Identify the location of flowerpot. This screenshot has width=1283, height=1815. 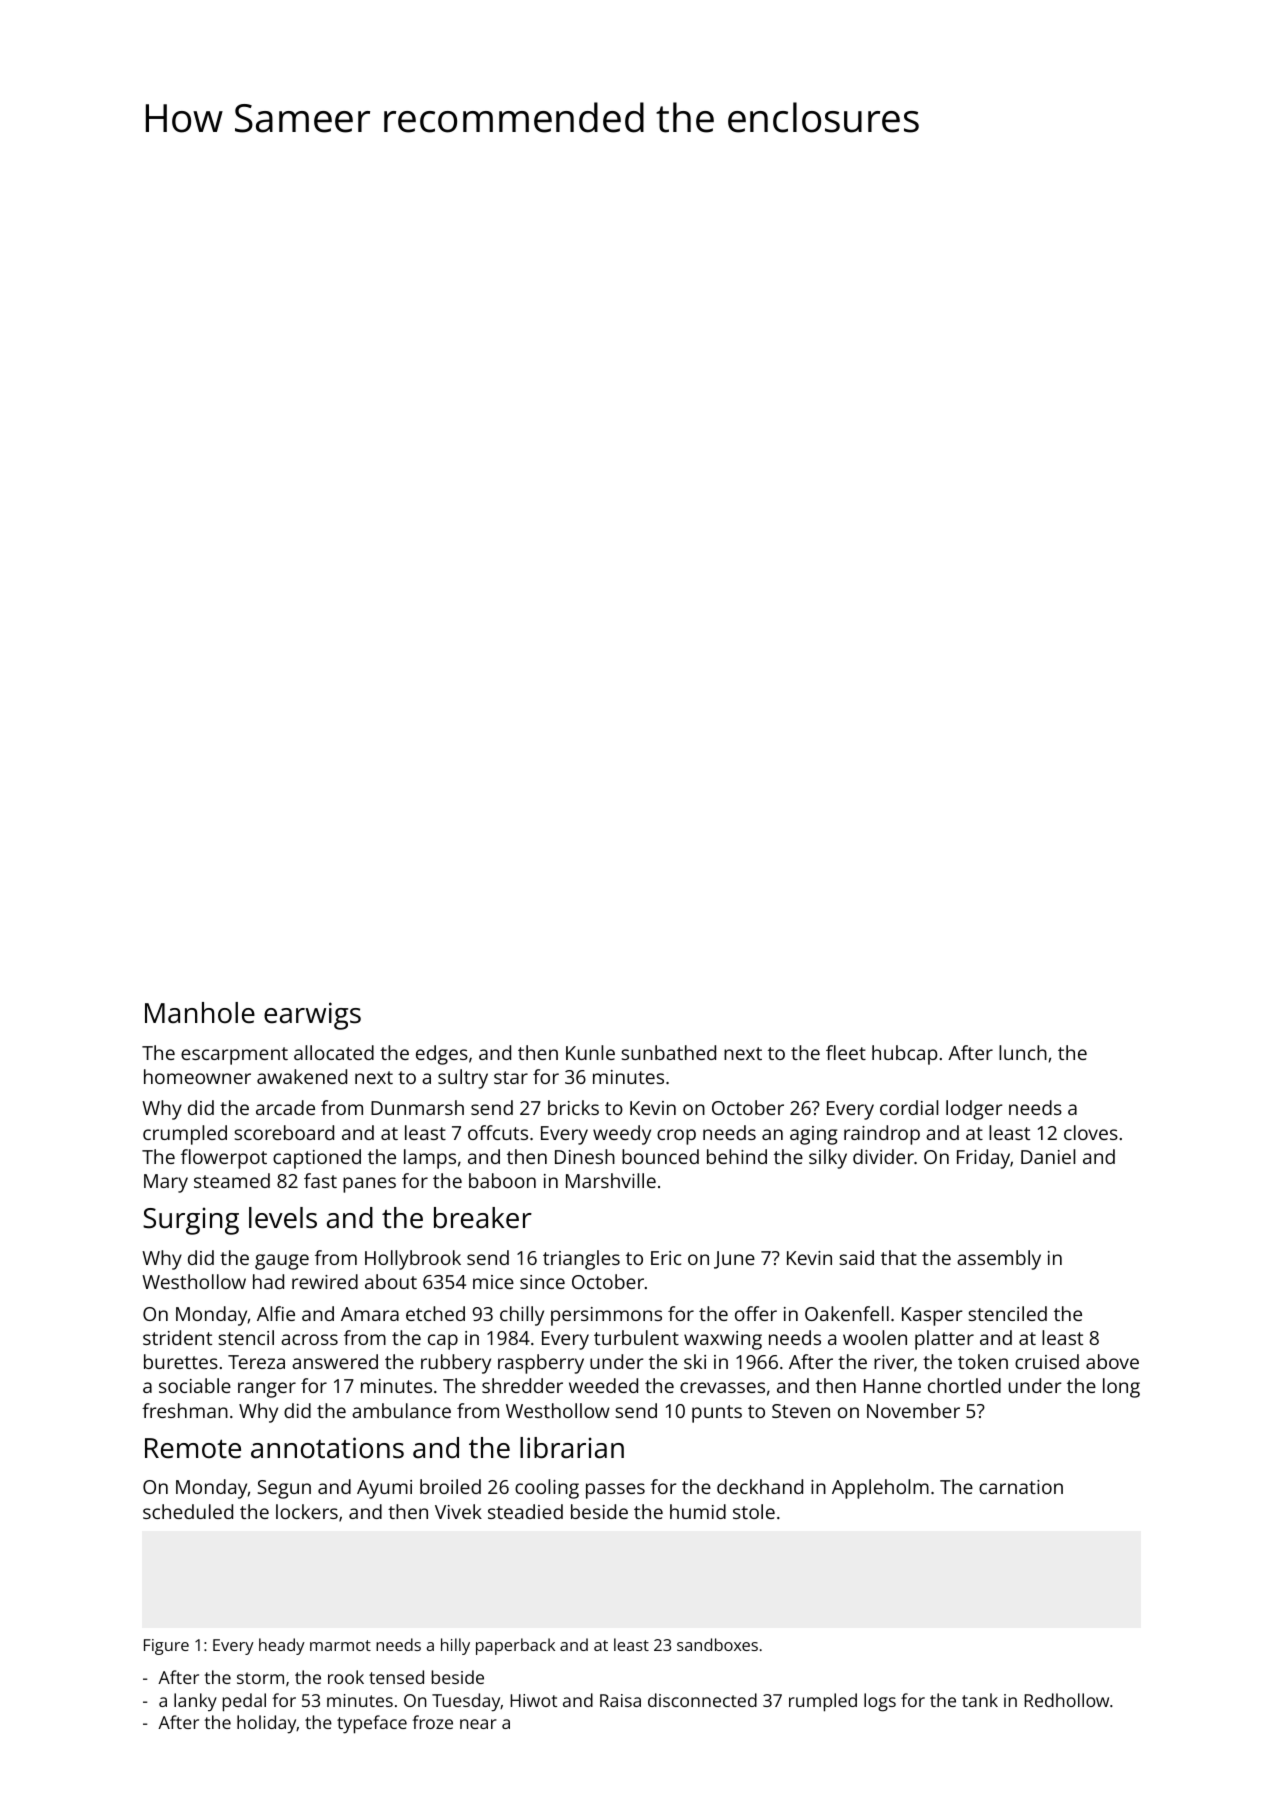
(224, 1159).
